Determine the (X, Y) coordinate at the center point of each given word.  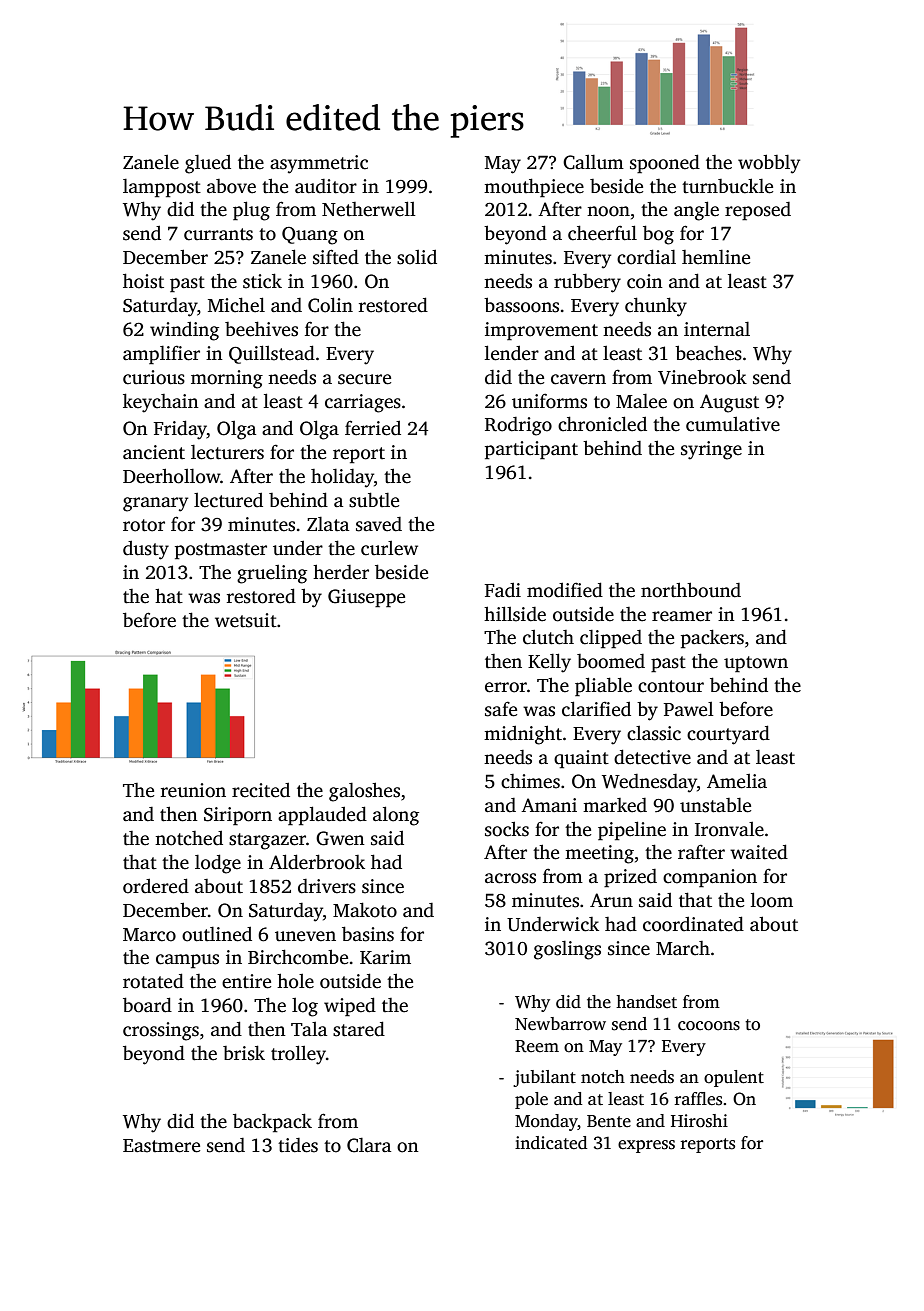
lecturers (227, 452)
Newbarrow (560, 1024)
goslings (567, 950)
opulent (734, 1078)
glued (208, 164)
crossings (161, 1031)
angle (696, 211)
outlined (217, 934)
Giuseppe (366, 598)
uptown (756, 664)
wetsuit (246, 620)
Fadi (503, 590)
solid (417, 257)
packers (712, 639)
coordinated (693, 924)
